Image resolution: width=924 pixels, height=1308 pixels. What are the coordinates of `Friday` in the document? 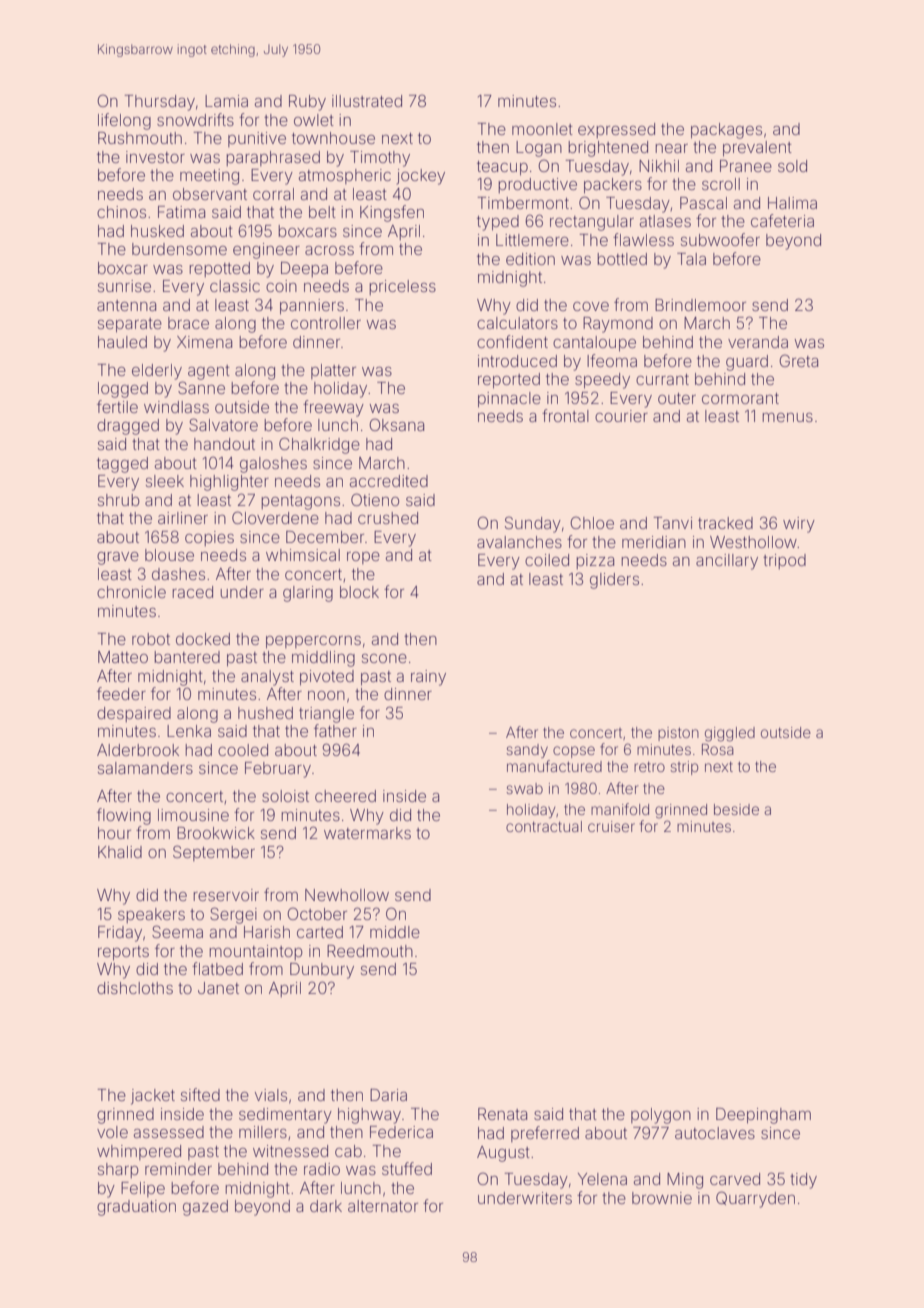 It's located at (120, 934).
